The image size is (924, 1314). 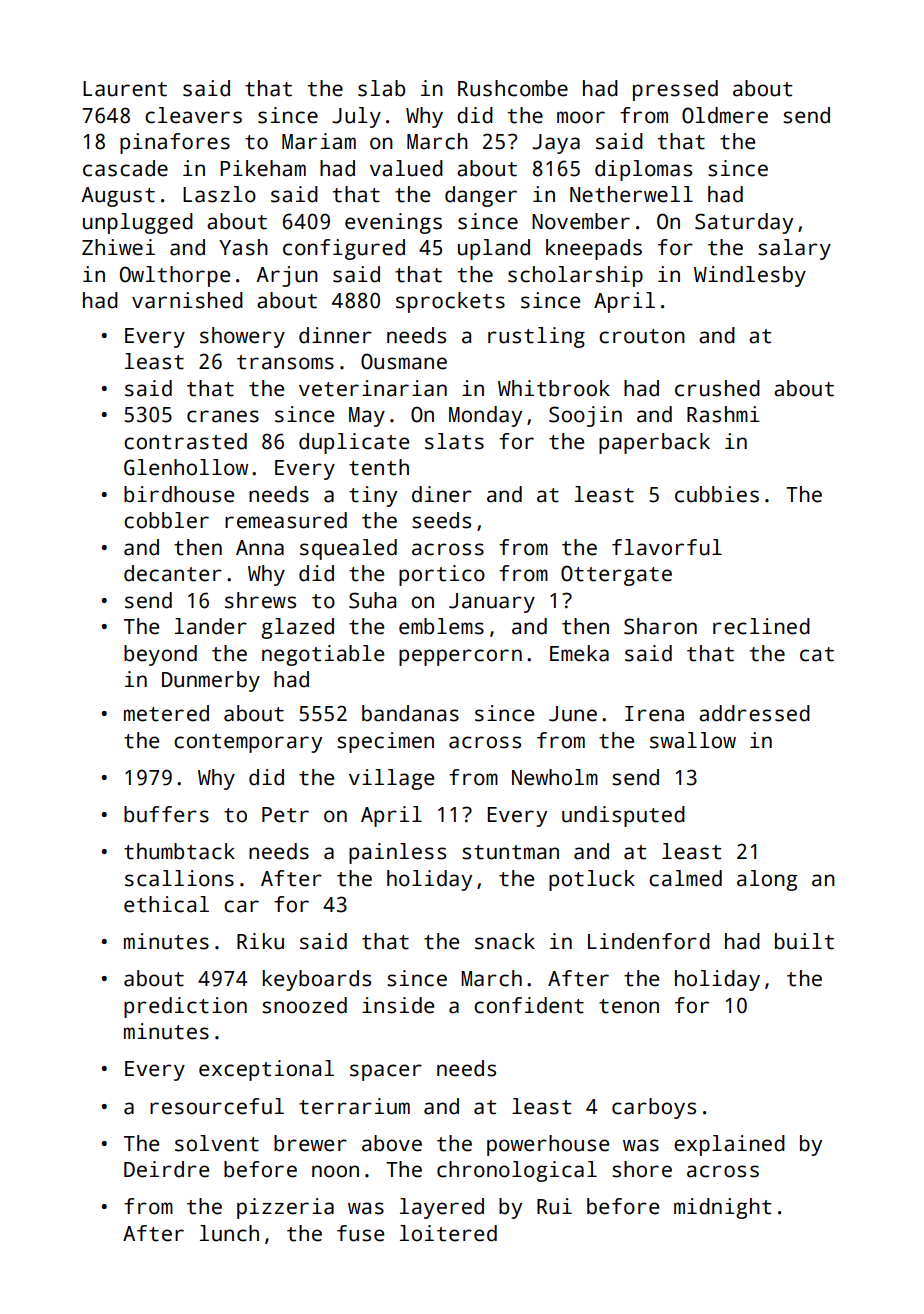 I want to click on Deirdre, so click(x=166, y=1169).
